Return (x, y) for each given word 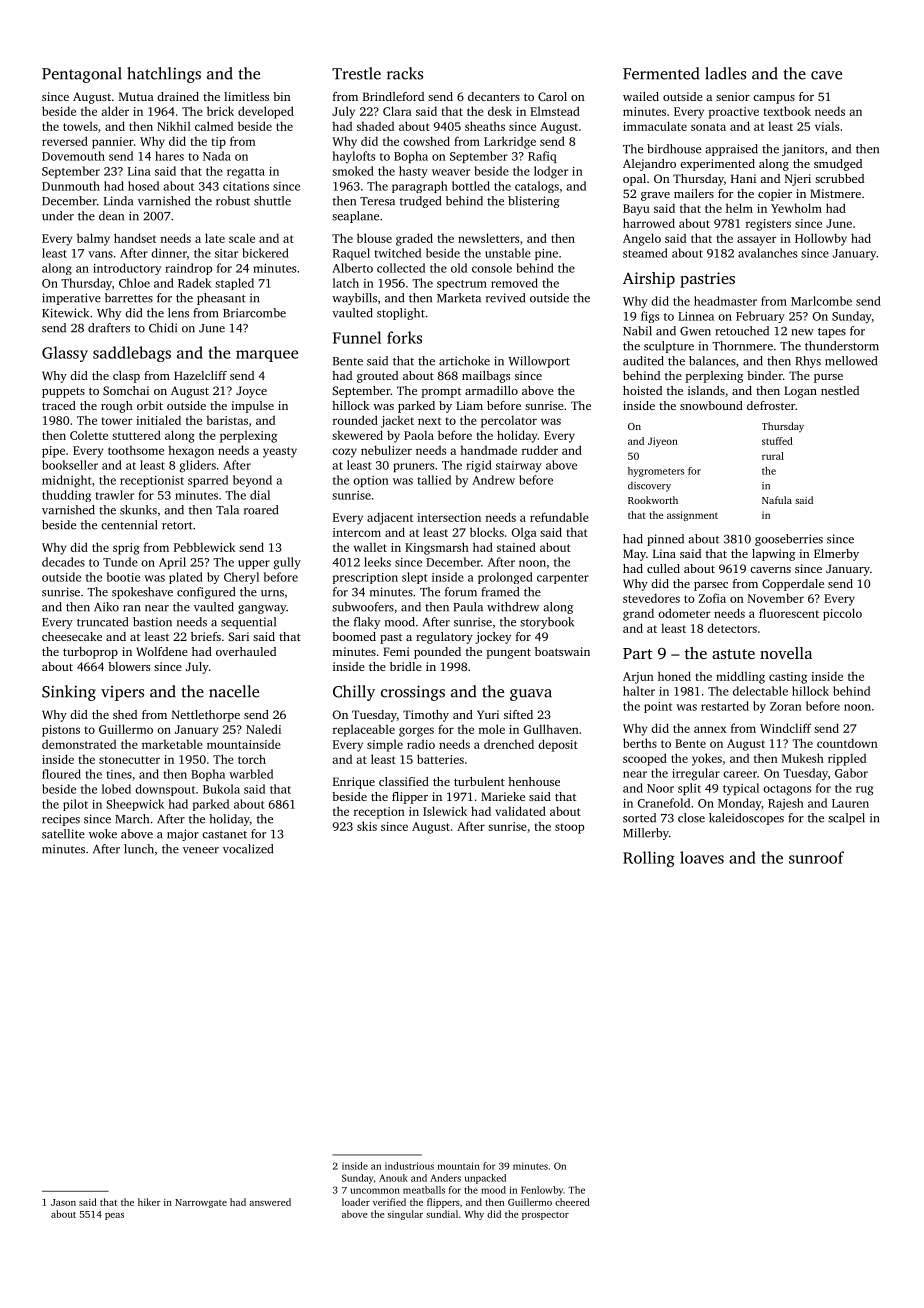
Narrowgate (201, 1203)
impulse (252, 407)
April (172, 563)
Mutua (136, 96)
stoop (569, 828)
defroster (771, 405)
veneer (201, 850)
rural (773, 456)
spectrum (462, 285)
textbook (787, 111)
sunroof (816, 857)
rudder (540, 450)
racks (405, 73)
